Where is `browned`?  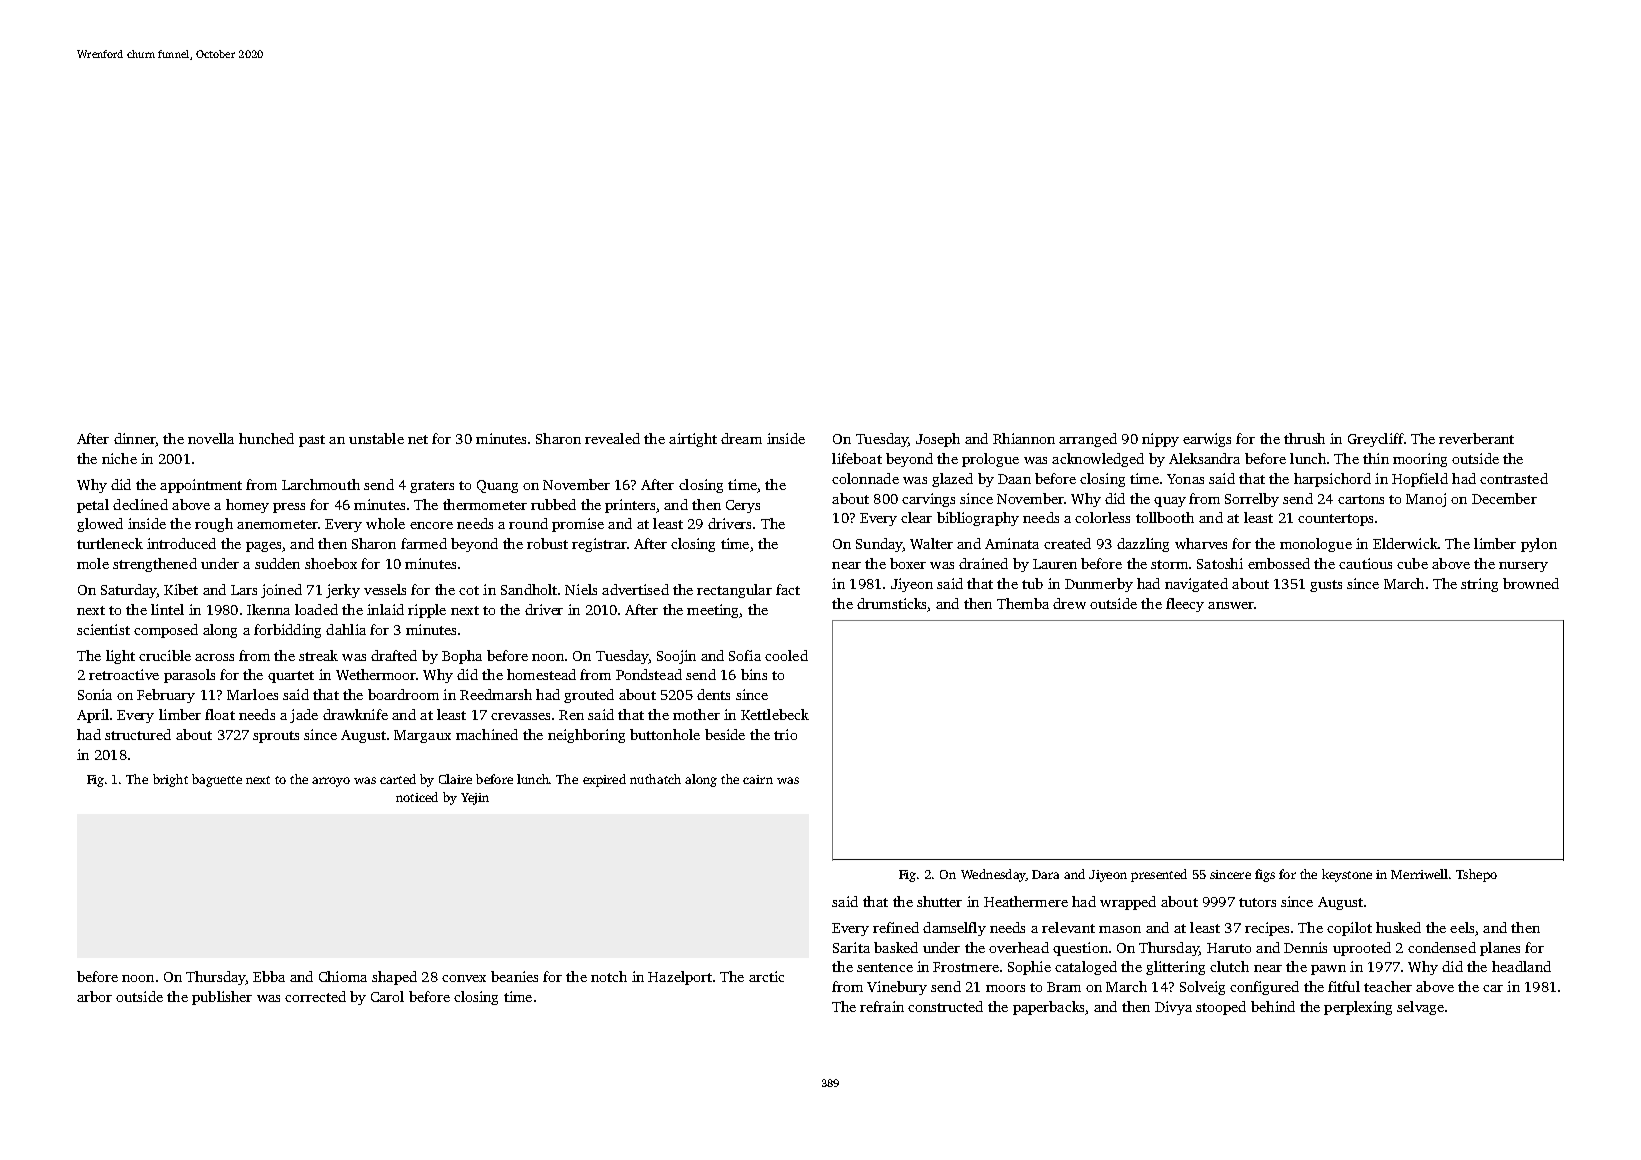
browned is located at coordinates (1531, 583).
